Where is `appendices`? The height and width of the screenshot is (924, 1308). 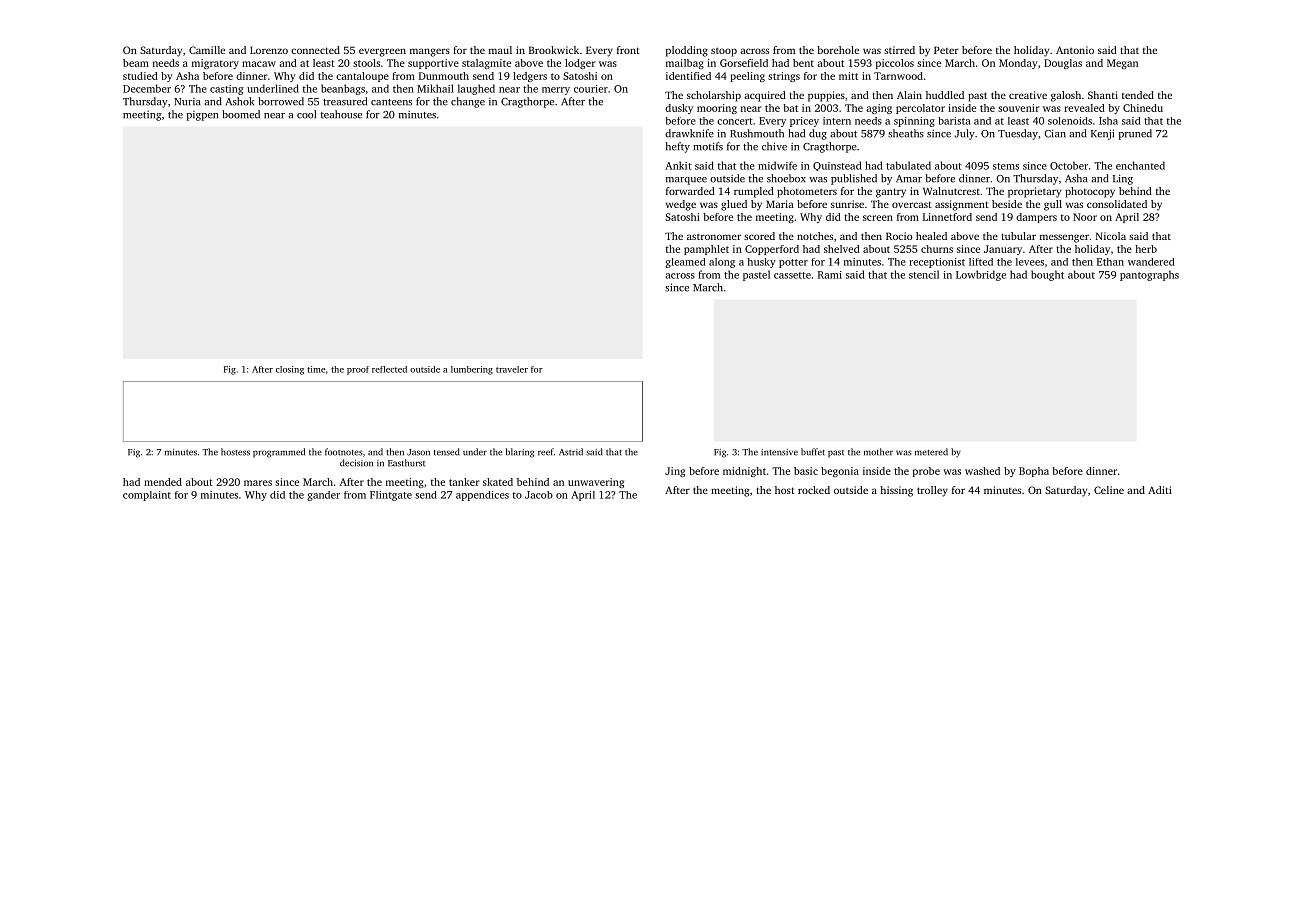
appendices is located at coordinates (482, 496).
